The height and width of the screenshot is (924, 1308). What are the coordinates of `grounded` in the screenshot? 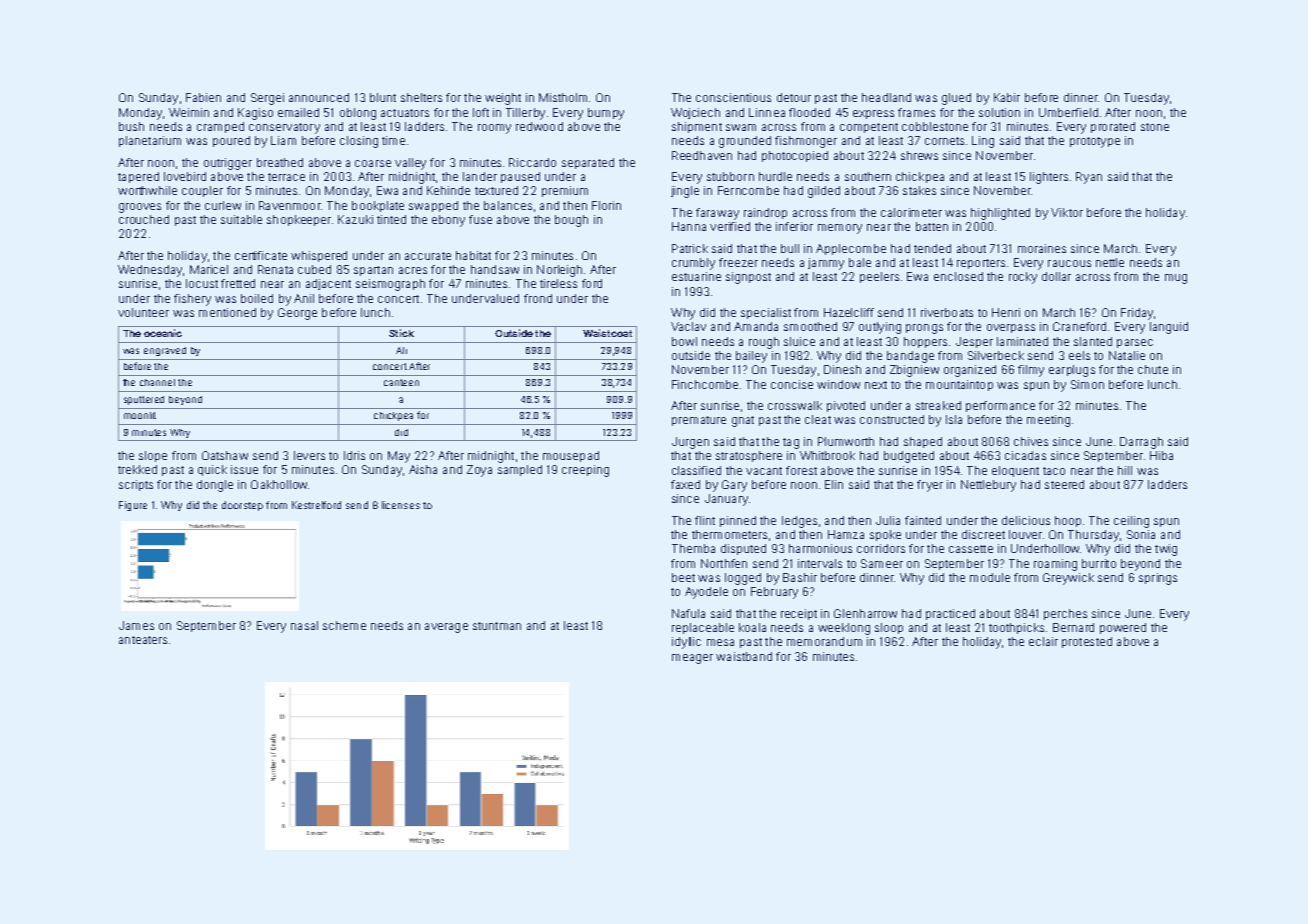 It's located at (745, 142).
